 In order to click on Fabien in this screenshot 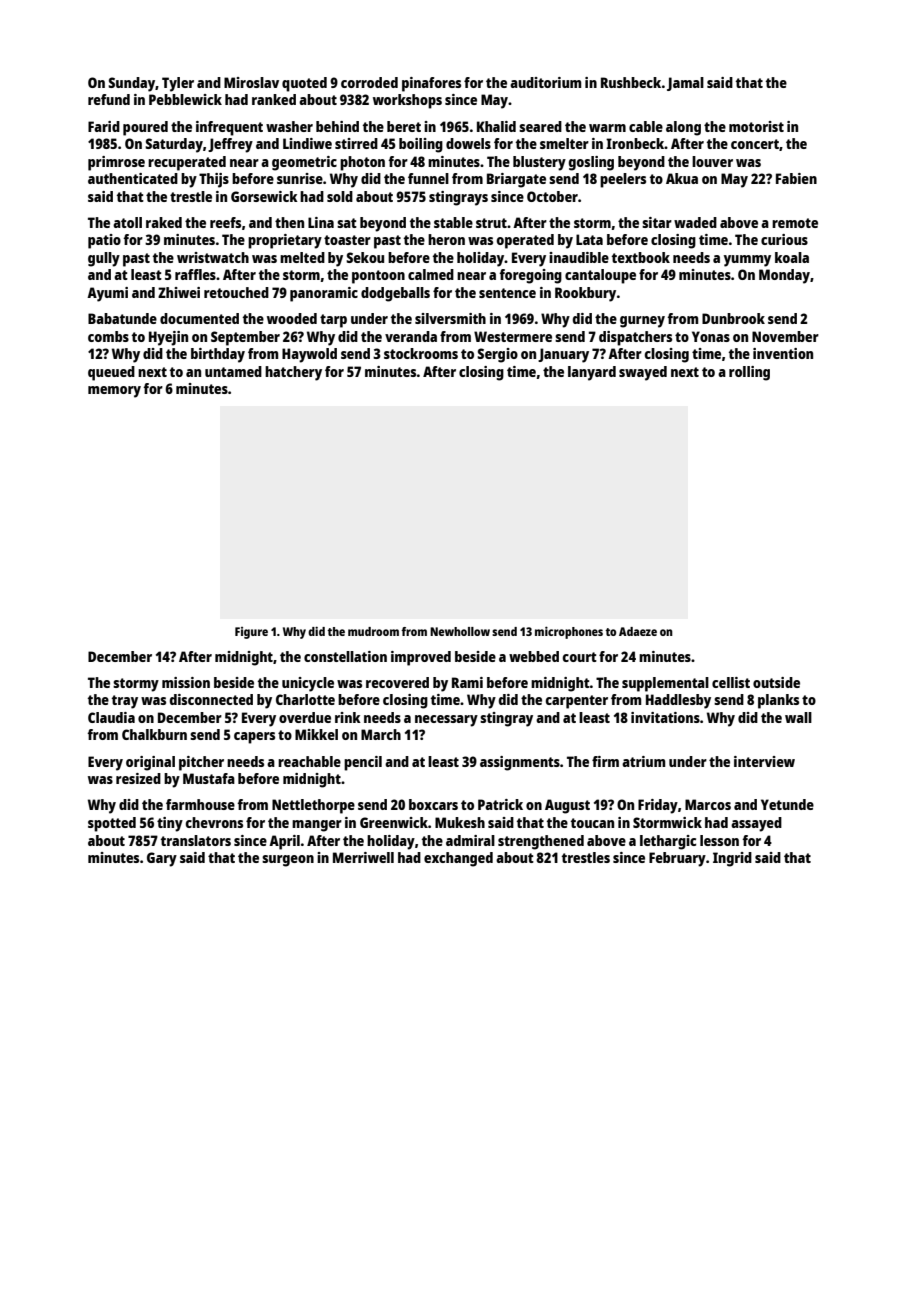, I will do `click(796, 178)`.
